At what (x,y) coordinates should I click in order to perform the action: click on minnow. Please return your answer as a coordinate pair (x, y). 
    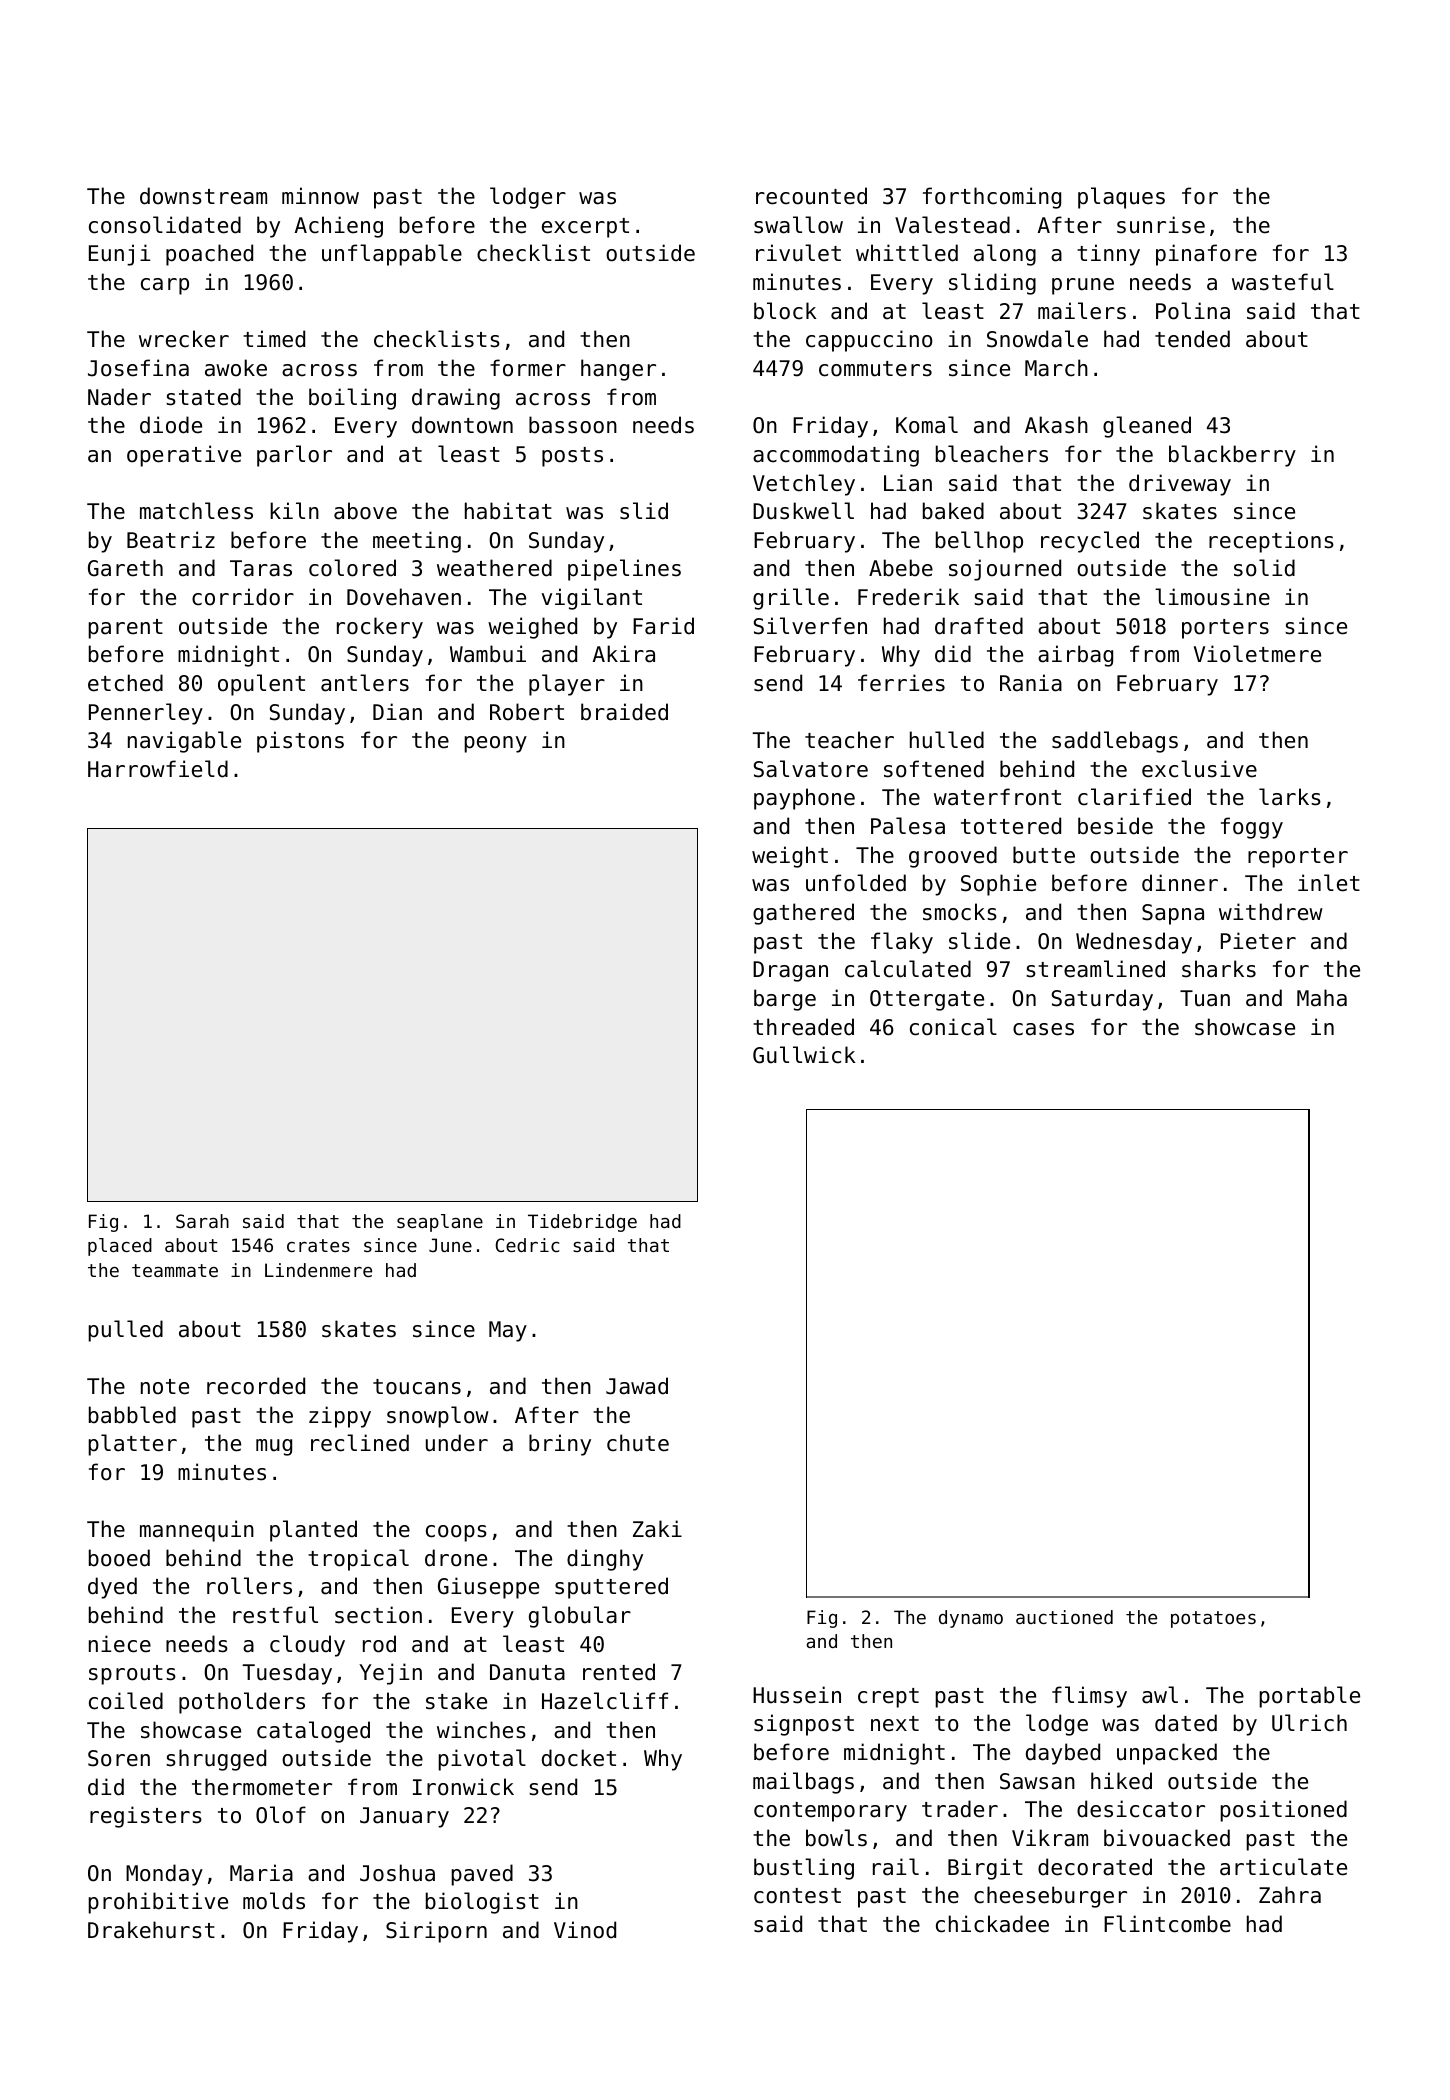
    Looking at the image, I should click on (320, 196).
